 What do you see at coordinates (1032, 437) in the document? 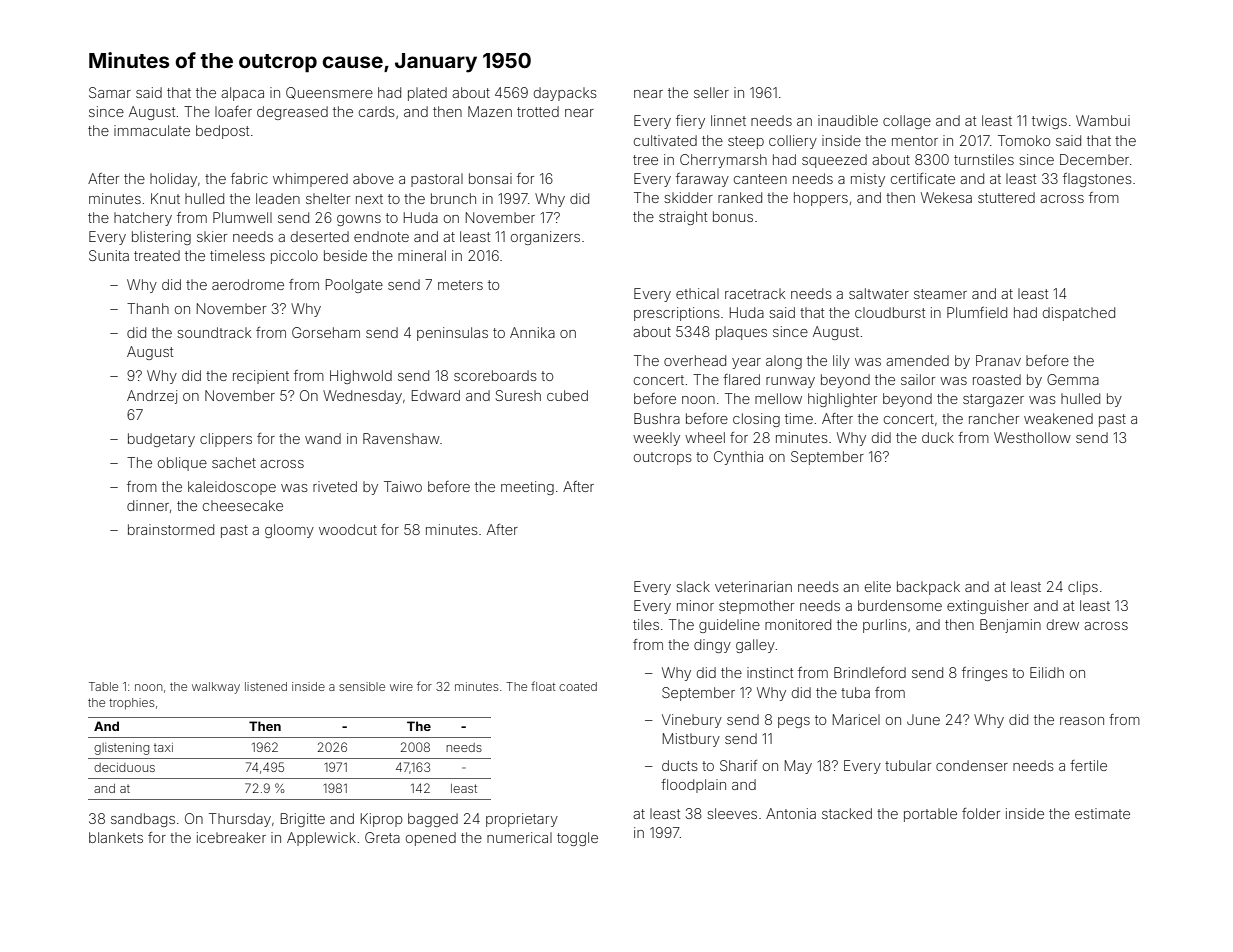
I see `Westhollow` at bounding box center [1032, 437].
